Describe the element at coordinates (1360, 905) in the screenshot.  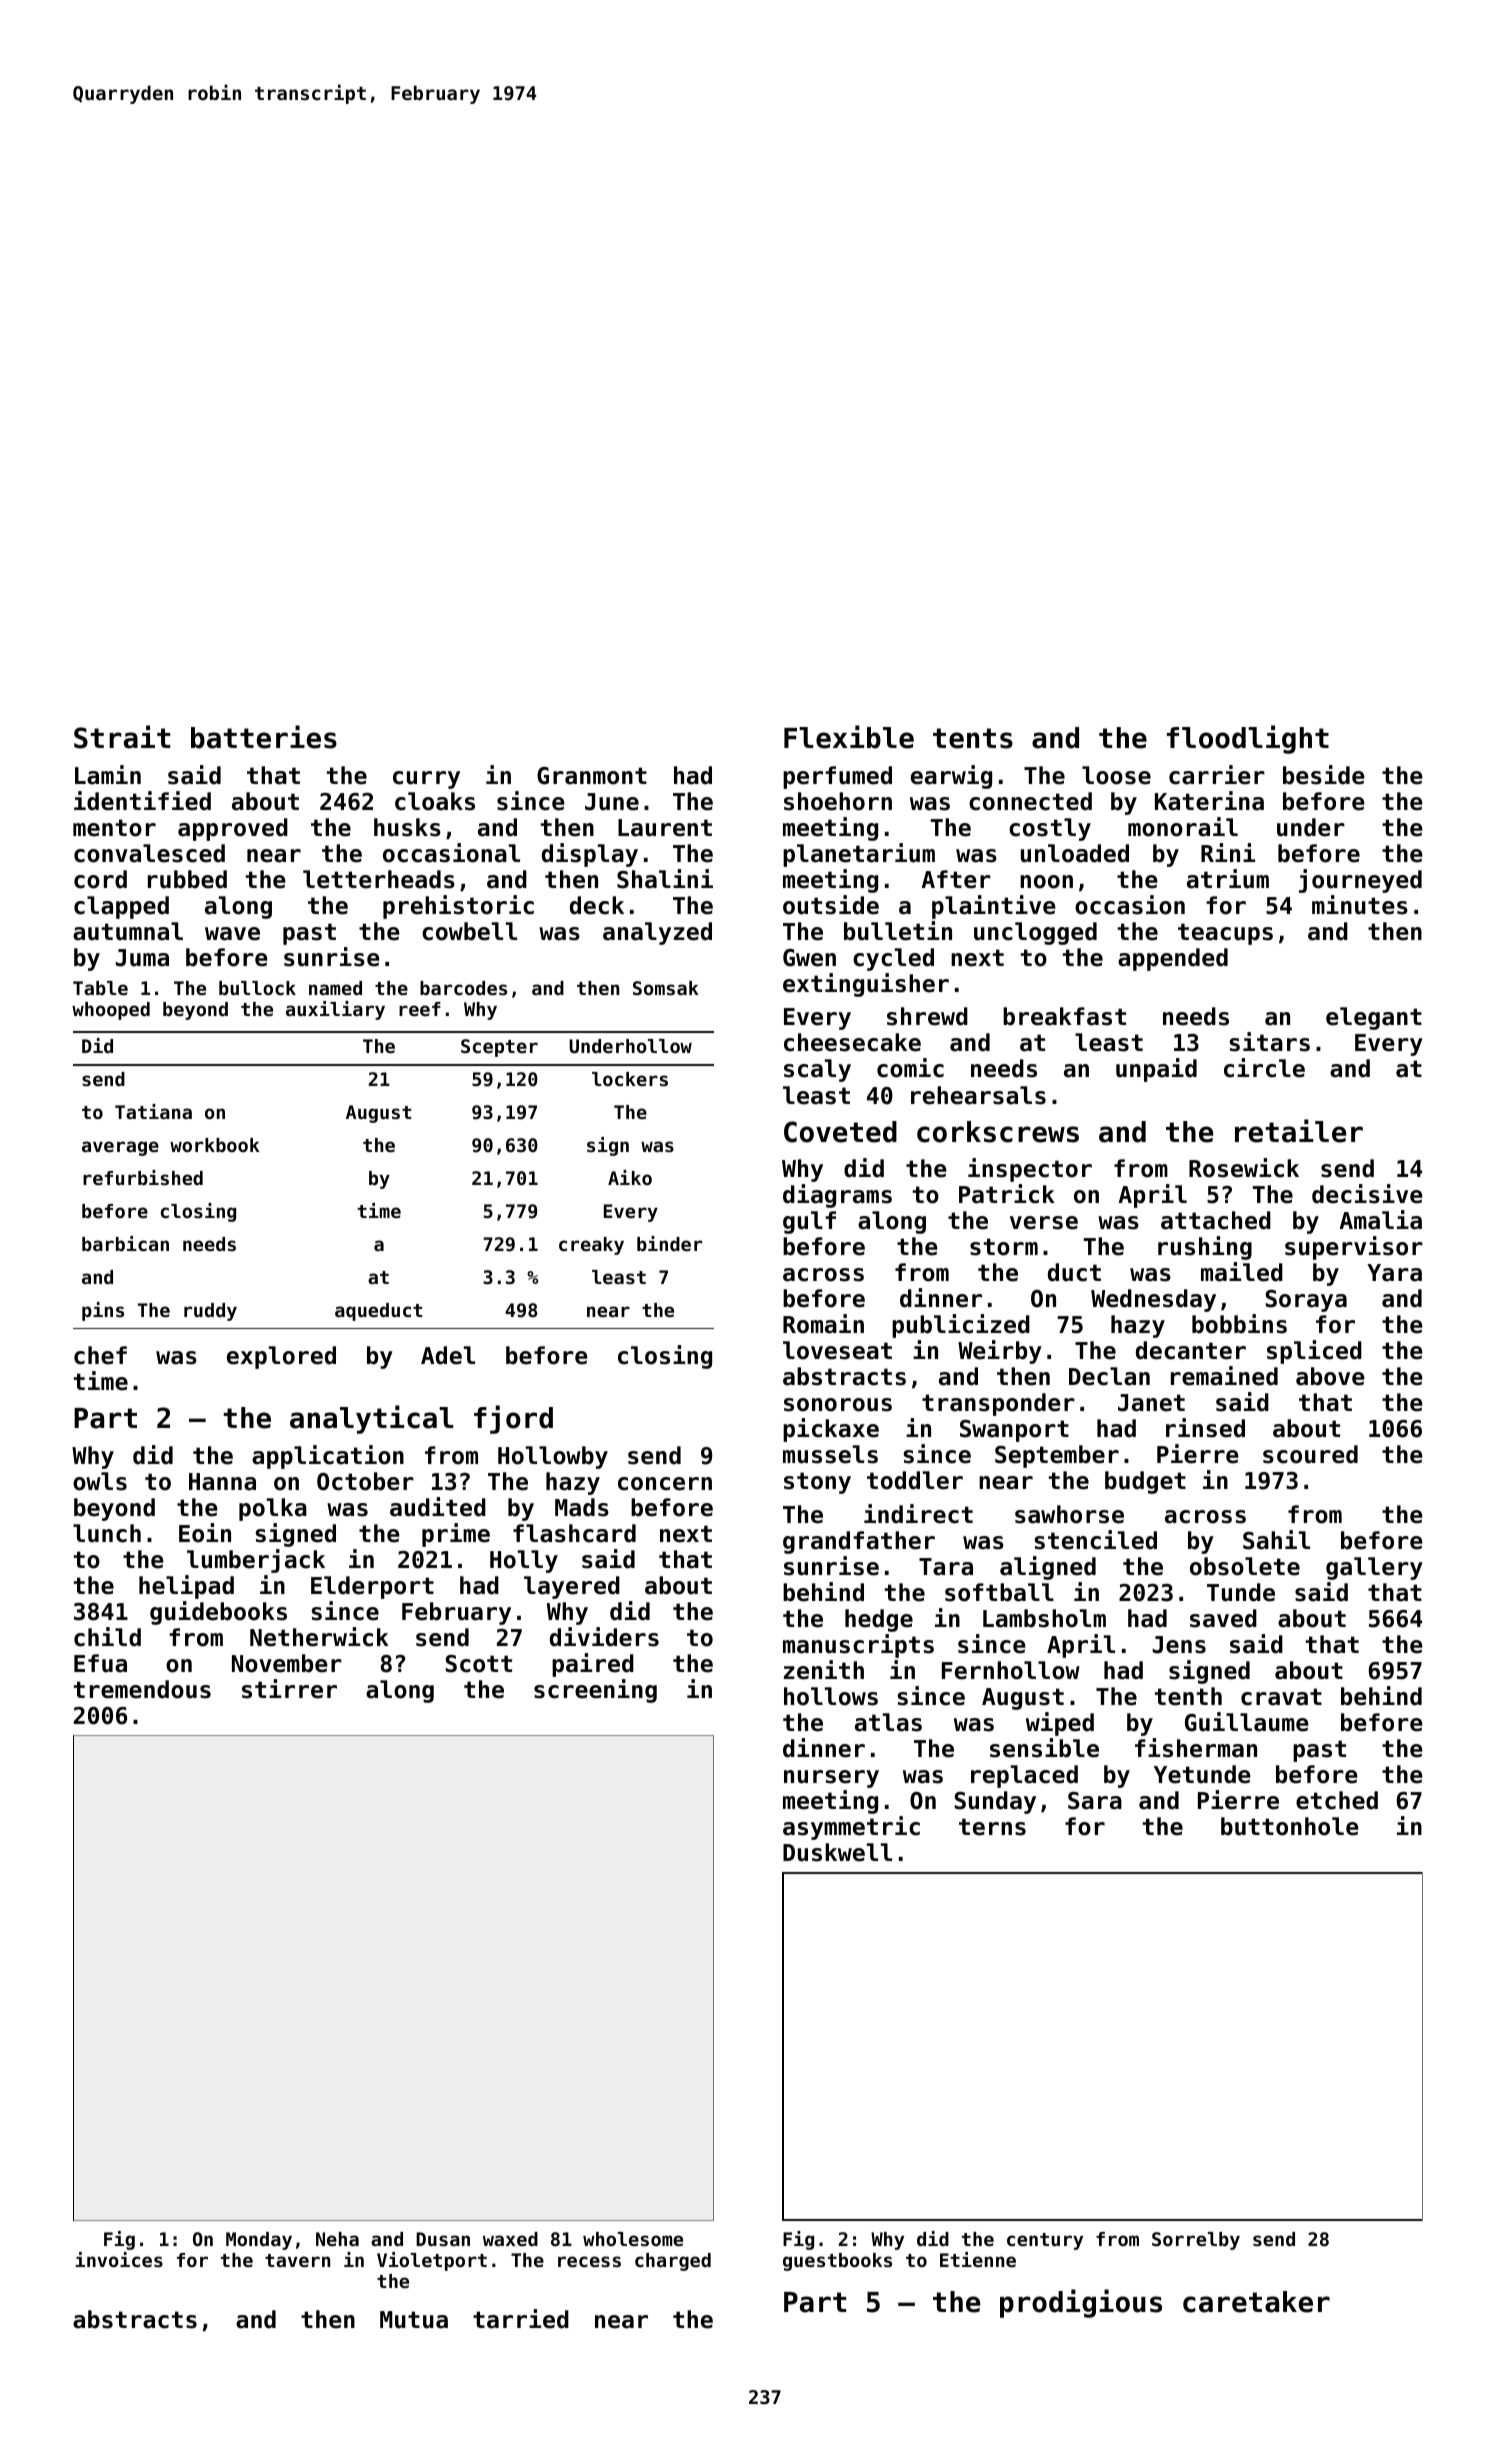
I see `minutes` at that location.
